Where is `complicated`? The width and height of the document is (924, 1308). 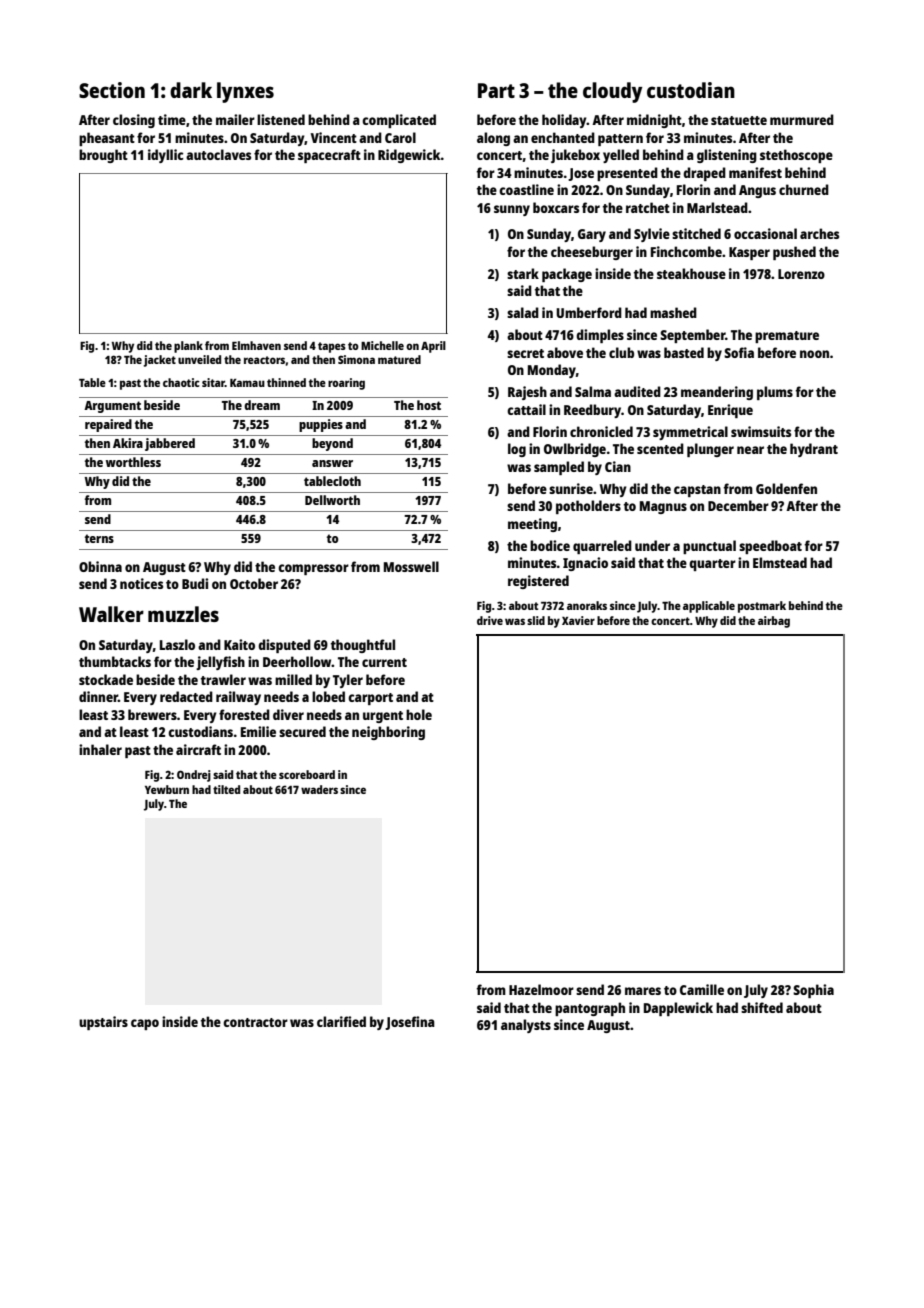 complicated is located at coordinates (399, 121).
